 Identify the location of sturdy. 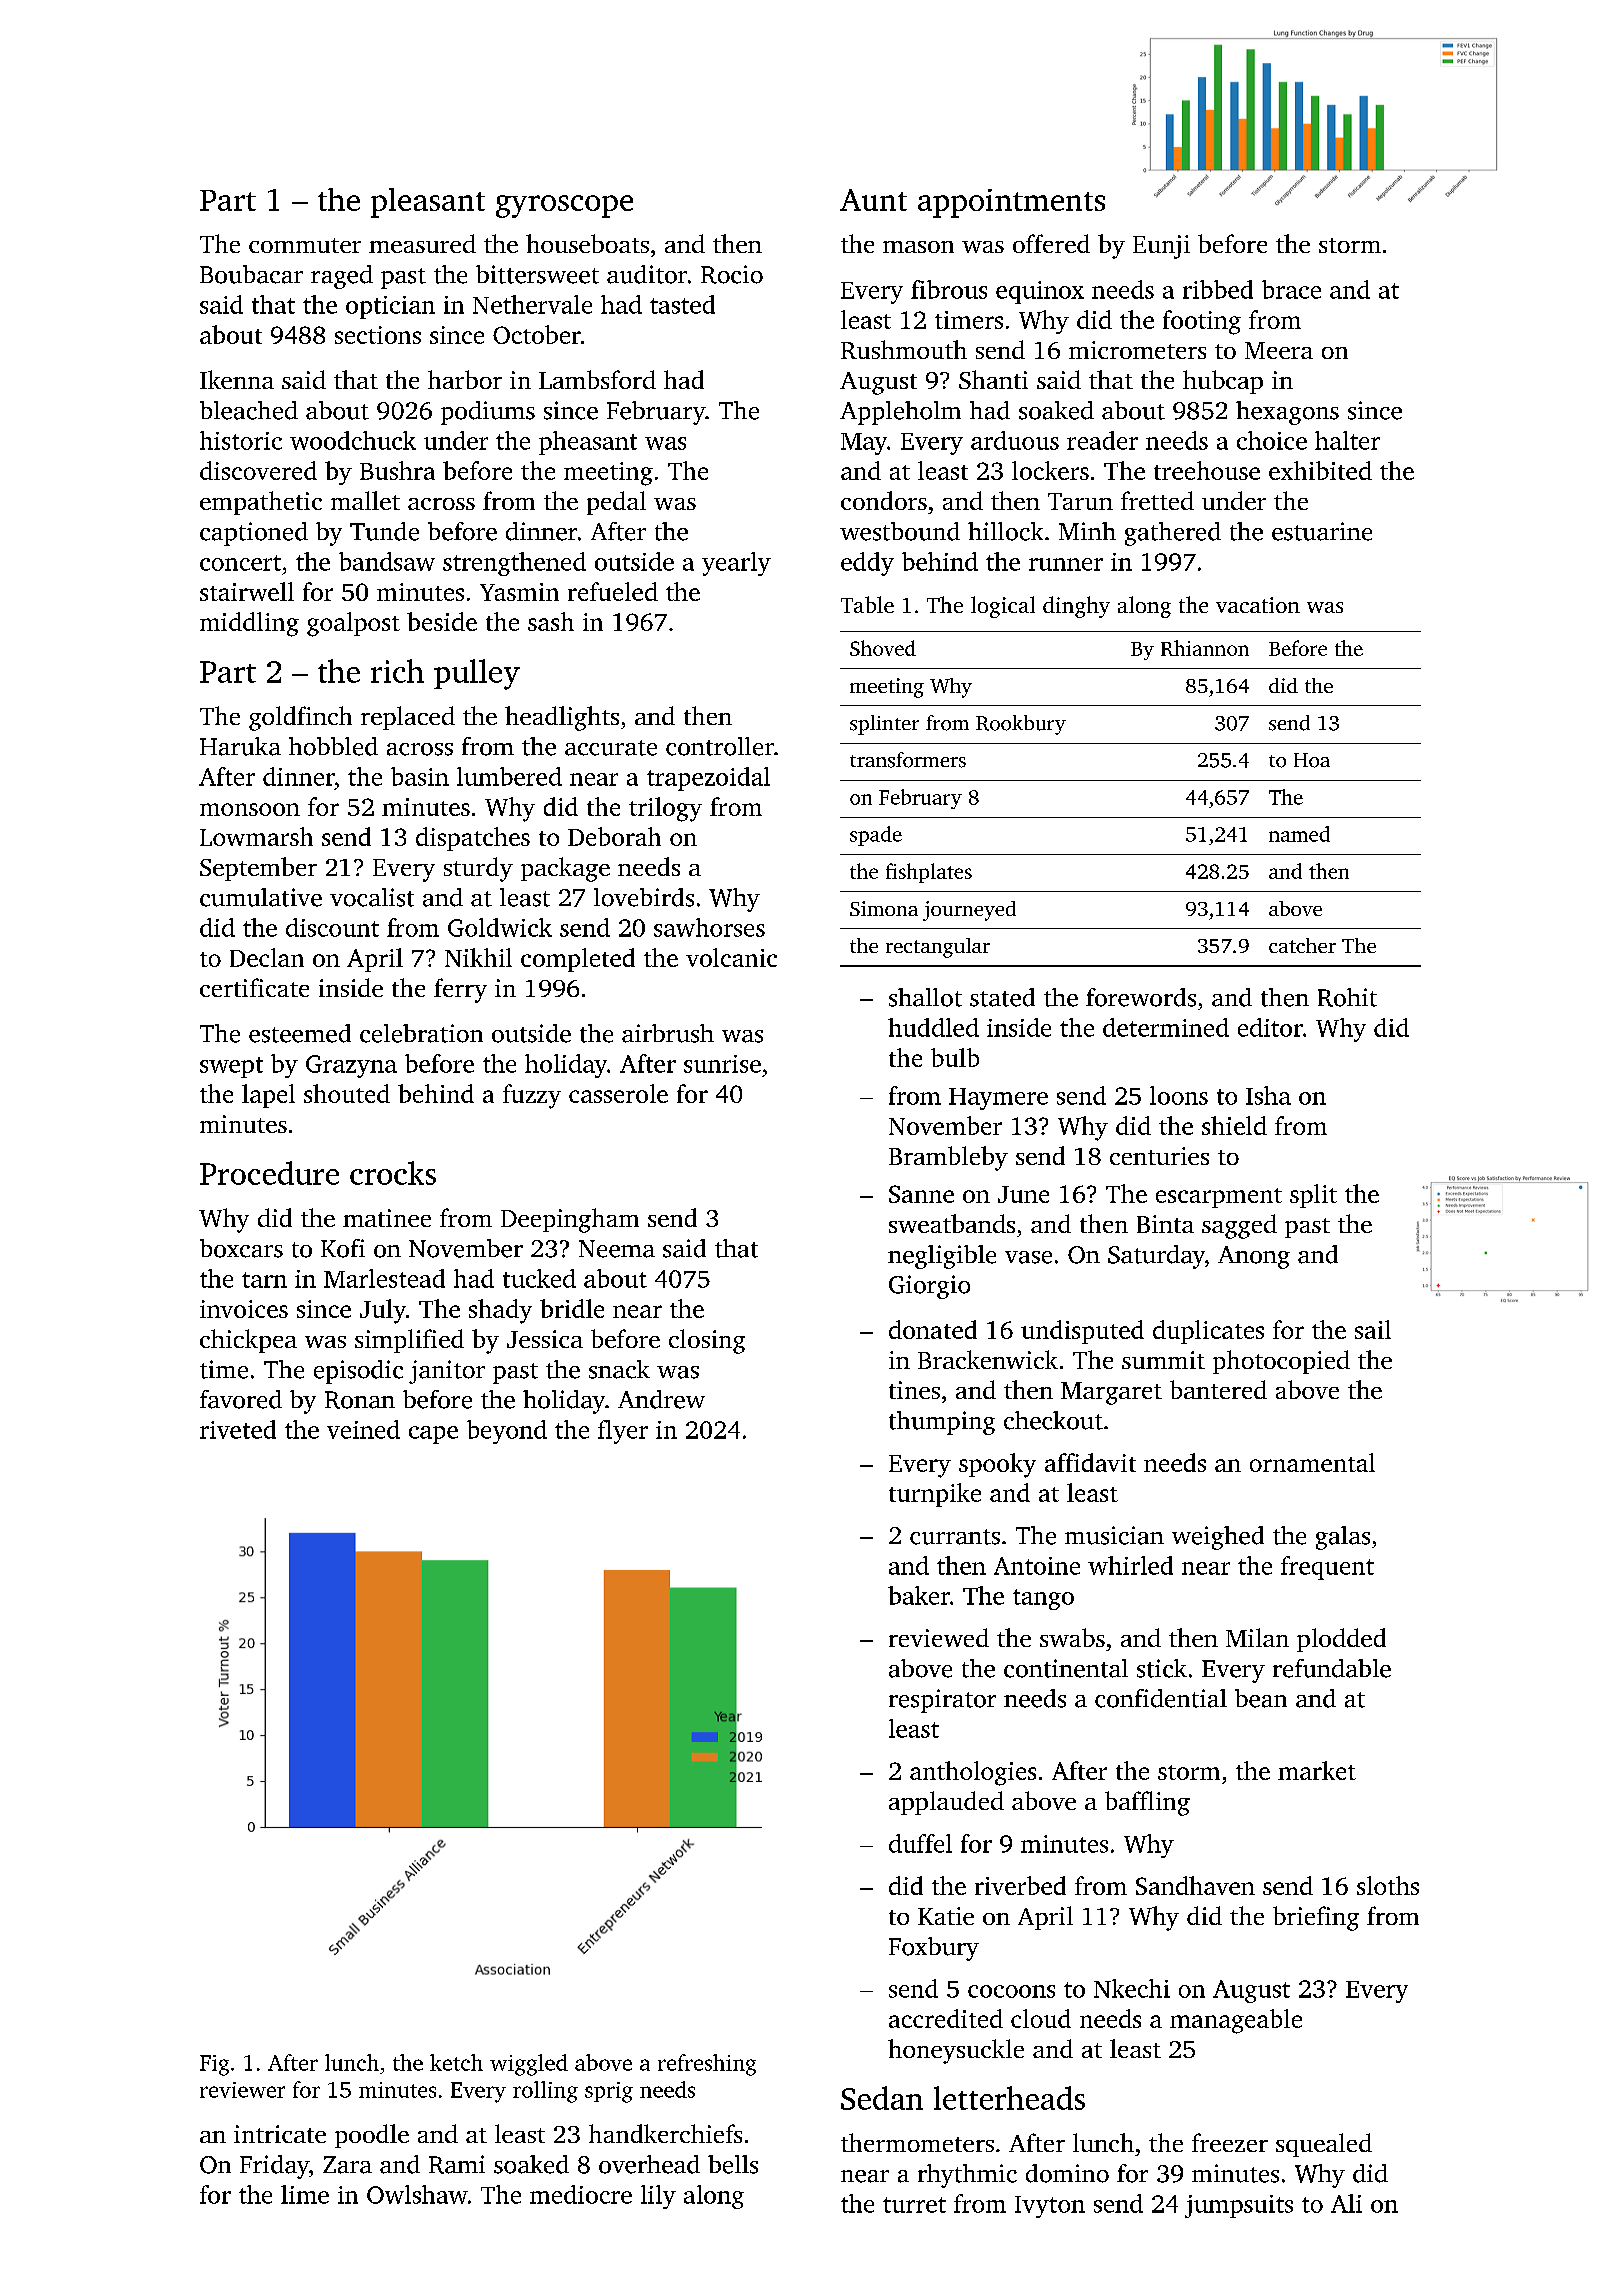
(478, 869).
